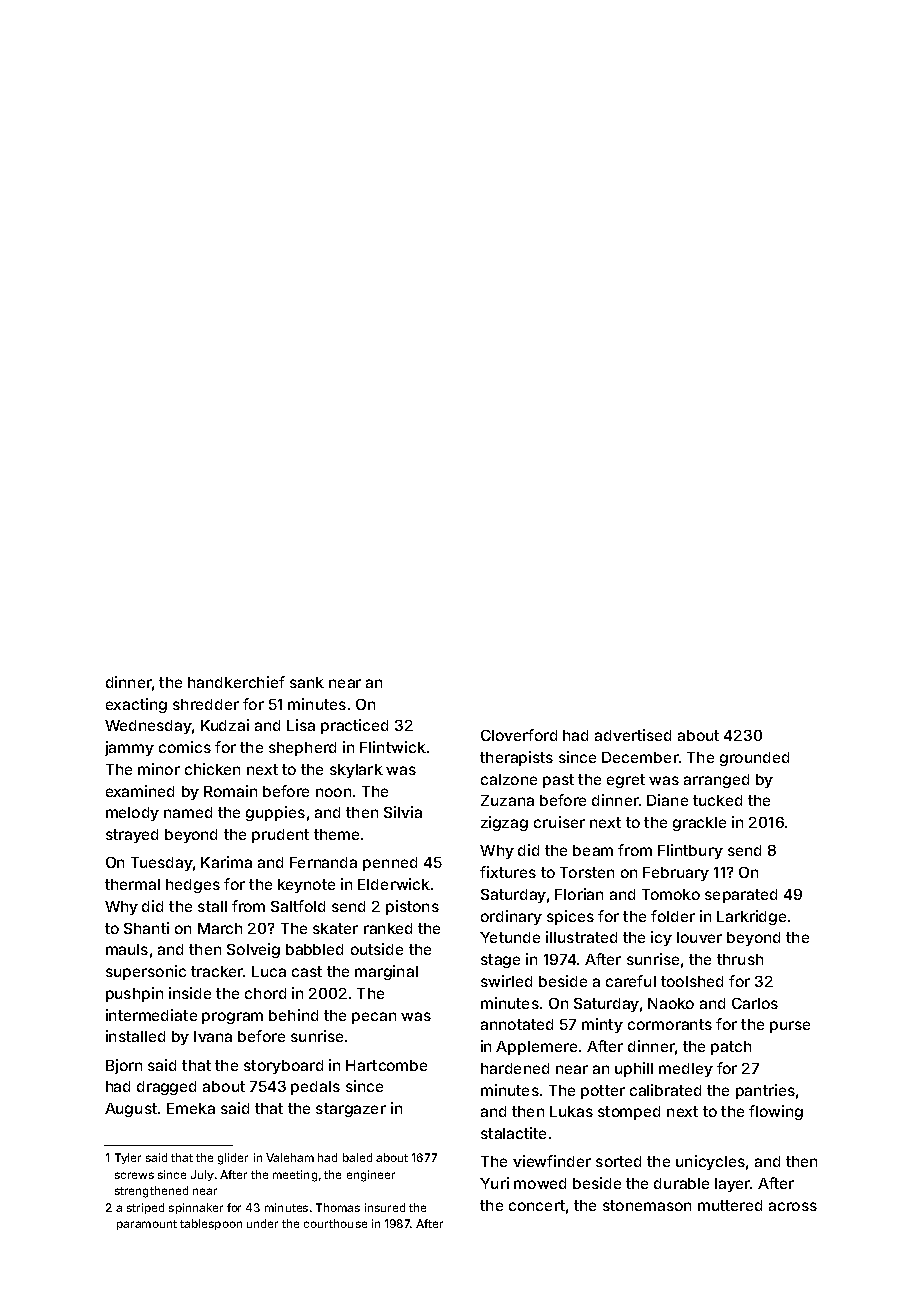 The image size is (924, 1308). Describe the element at coordinates (506, 981) in the screenshot. I see `swirled` at that location.
